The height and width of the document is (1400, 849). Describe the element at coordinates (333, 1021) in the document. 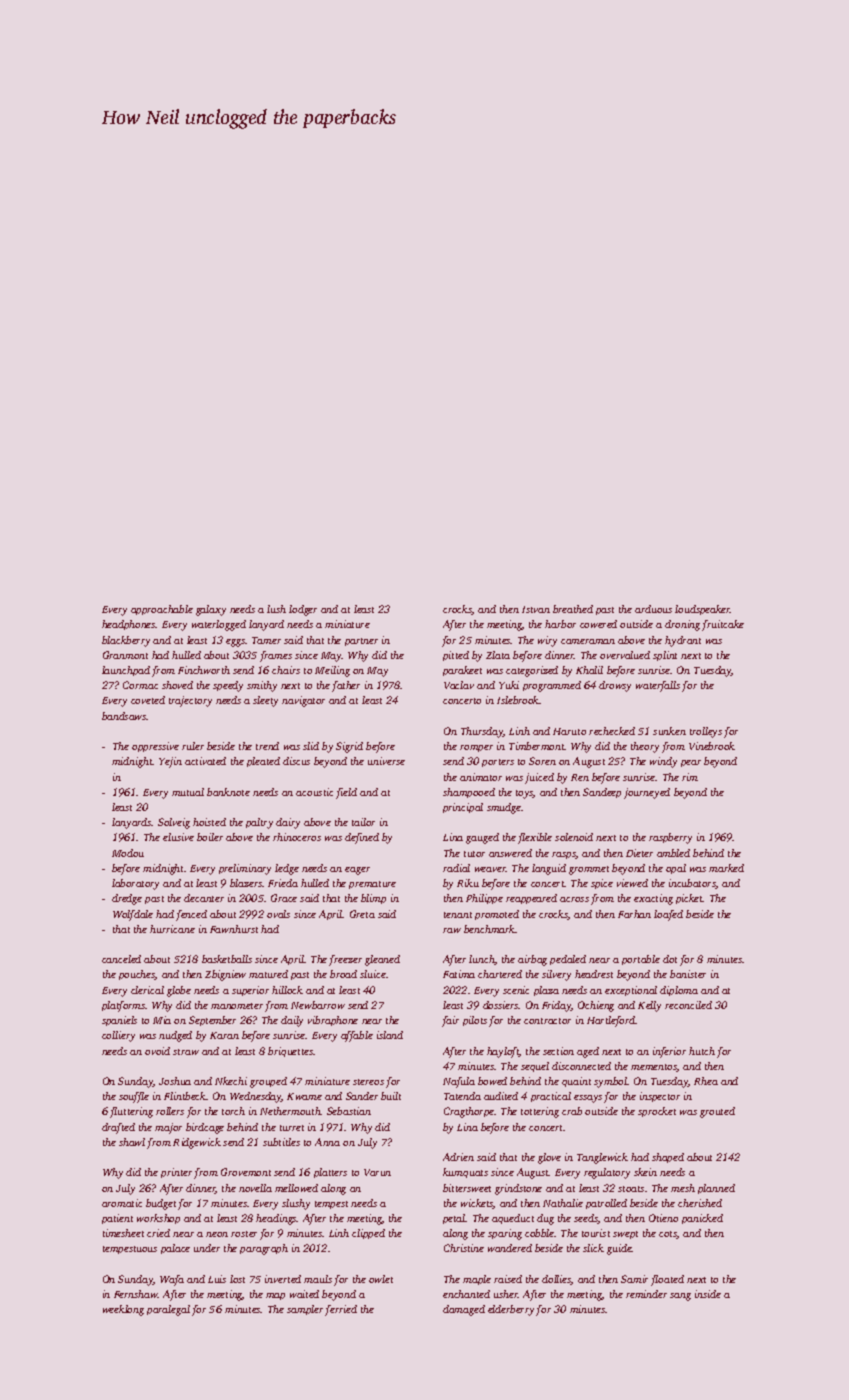

I see `vibraphone` at that location.
